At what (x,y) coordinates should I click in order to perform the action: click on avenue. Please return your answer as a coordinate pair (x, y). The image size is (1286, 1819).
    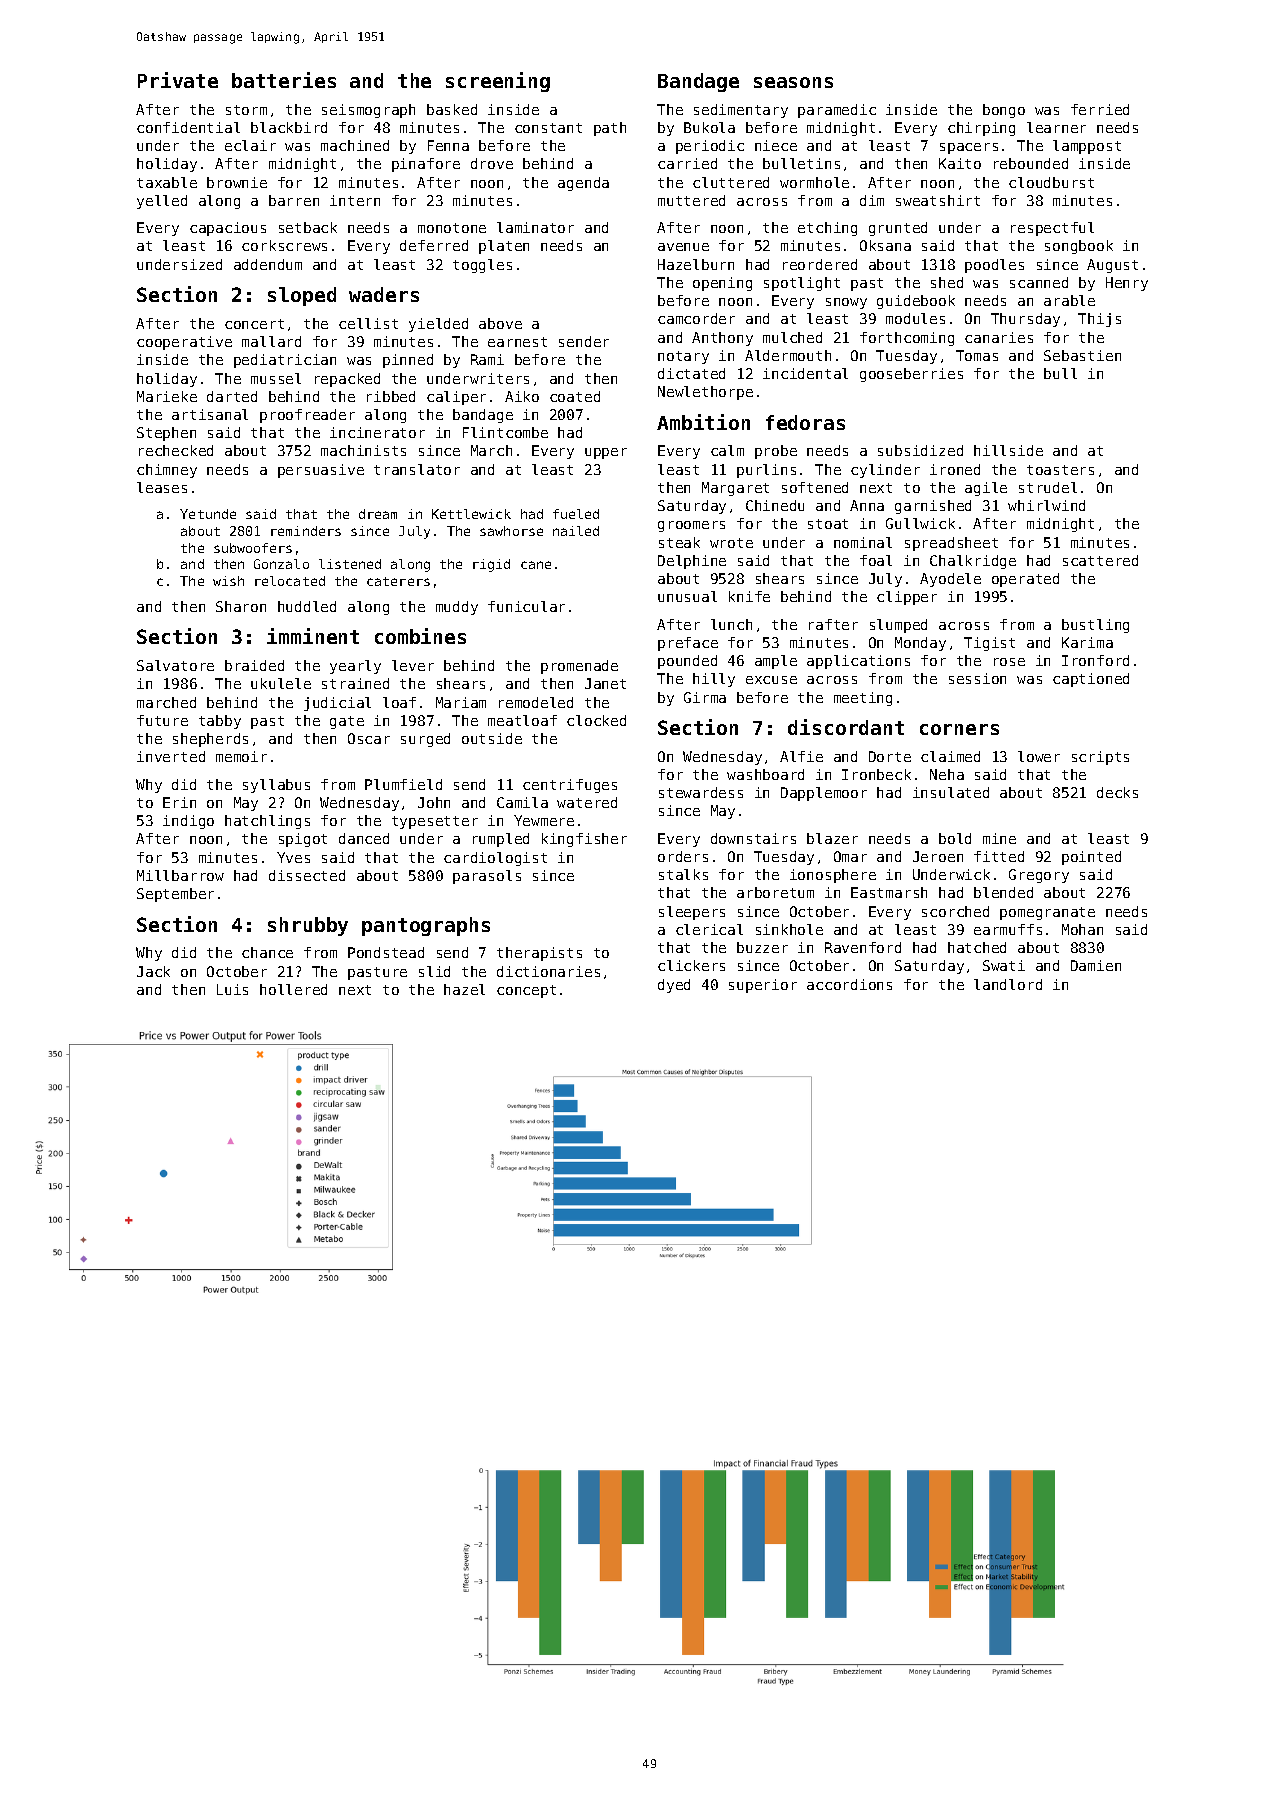
    Looking at the image, I should click on (683, 247).
